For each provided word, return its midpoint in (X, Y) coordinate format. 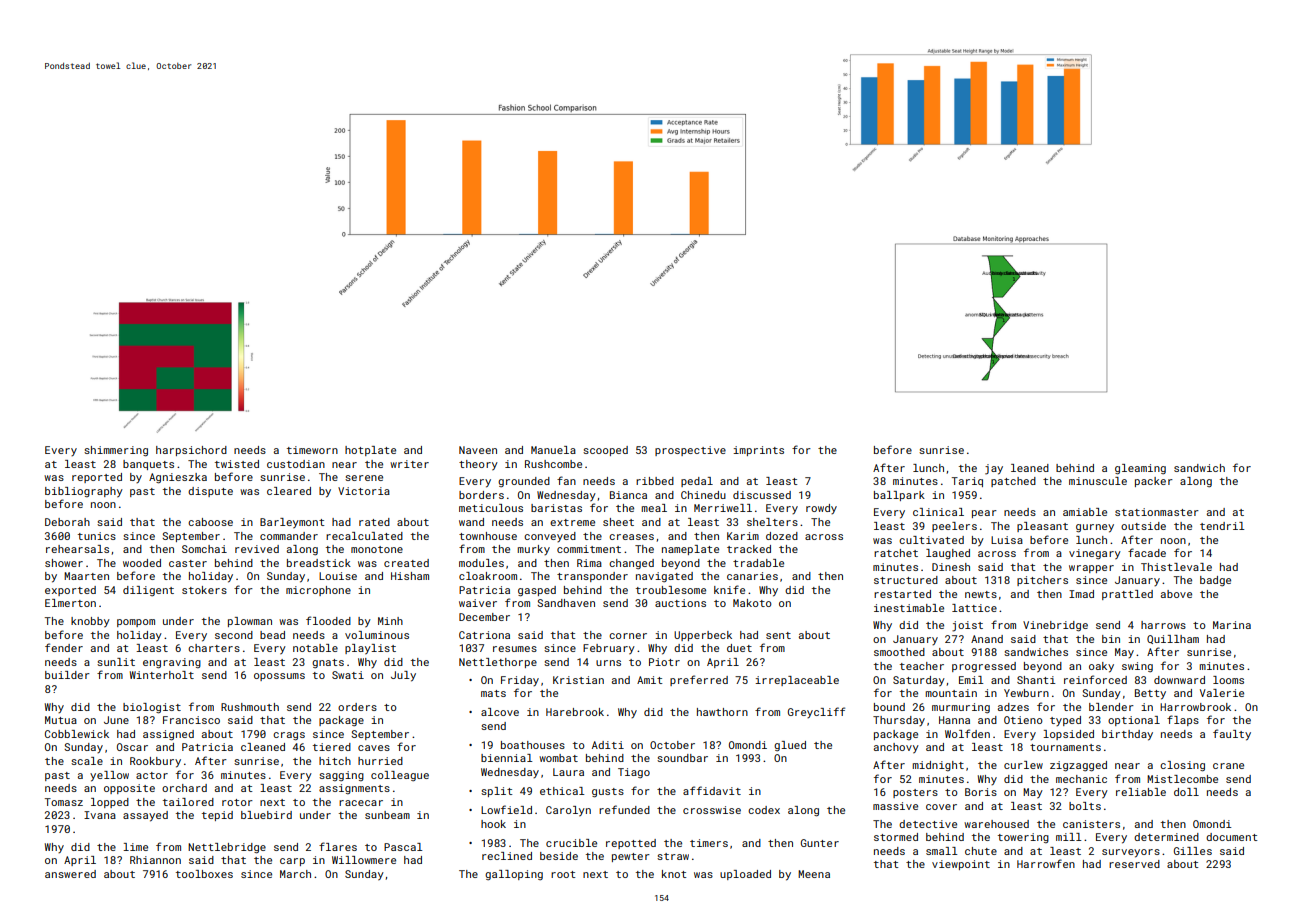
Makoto (752, 603)
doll (1186, 792)
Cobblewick (77, 734)
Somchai (204, 549)
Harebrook (575, 712)
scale (87, 761)
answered (70, 874)
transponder (592, 577)
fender (64, 647)
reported (97, 478)
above (1176, 594)
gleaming (1140, 469)
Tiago (634, 773)
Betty (1150, 694)
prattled (1127, 595)
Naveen (478, 450)
